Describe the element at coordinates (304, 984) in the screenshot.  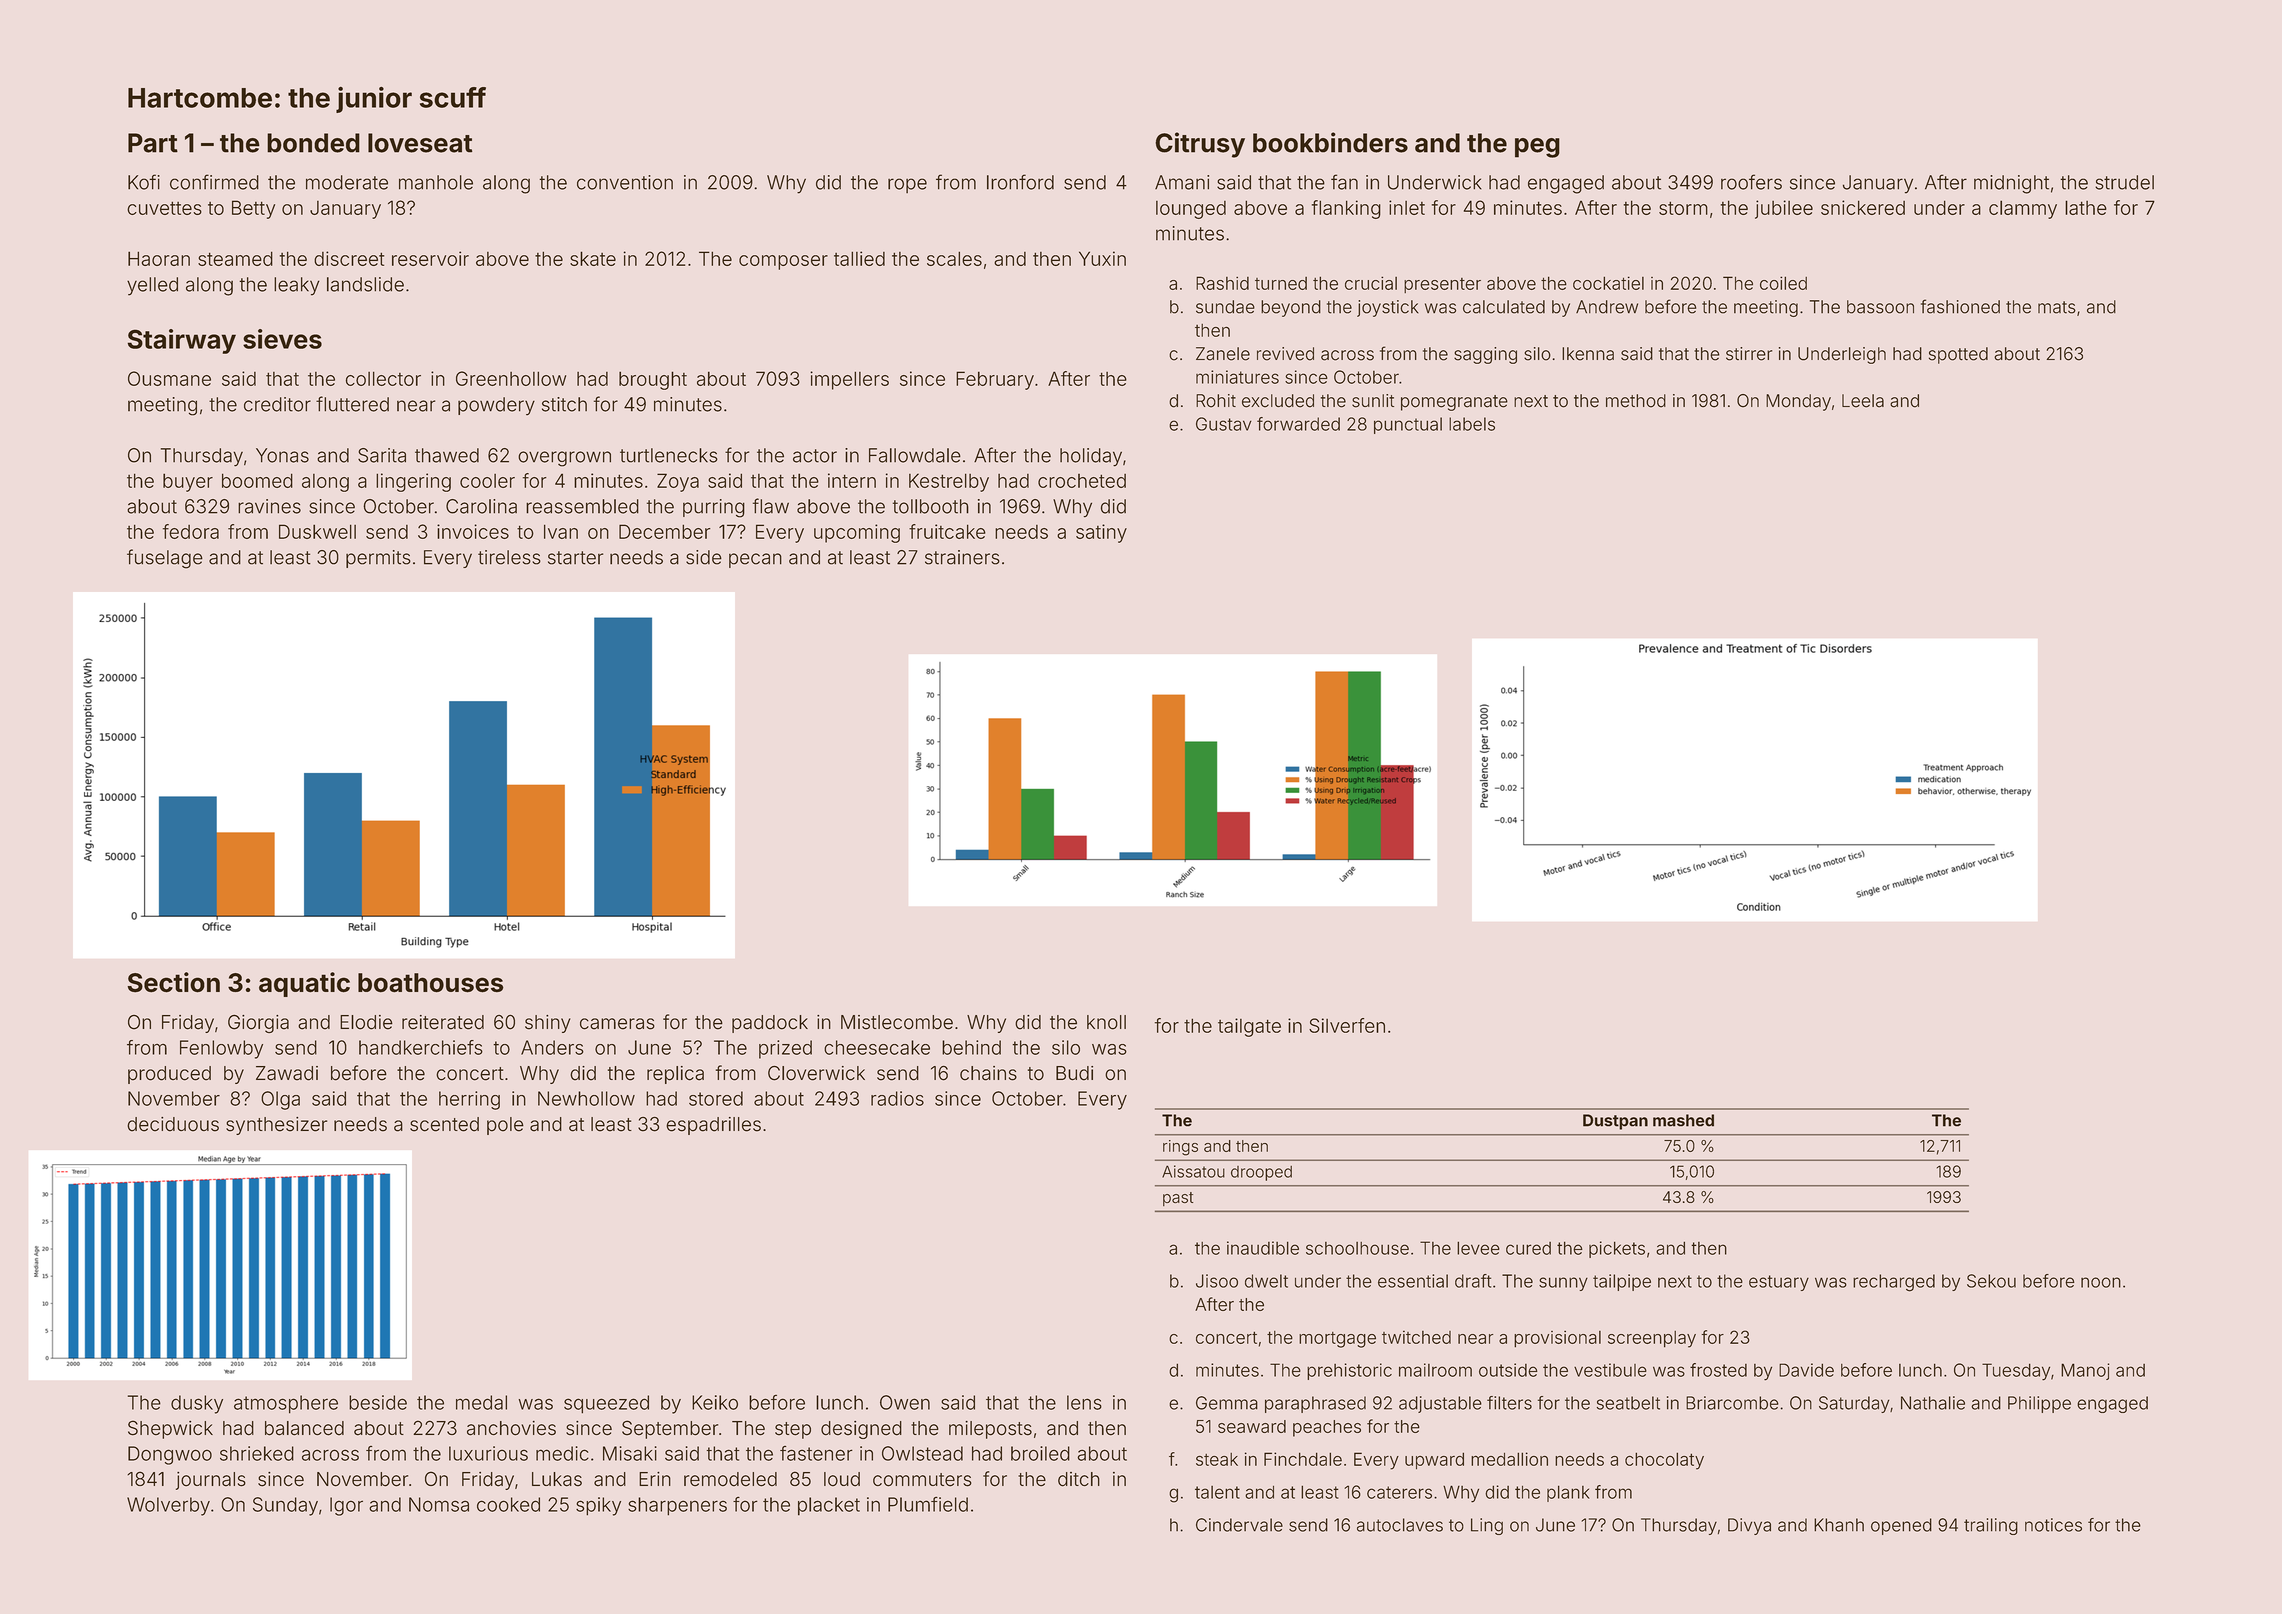
I see `aquatic` at that location.
